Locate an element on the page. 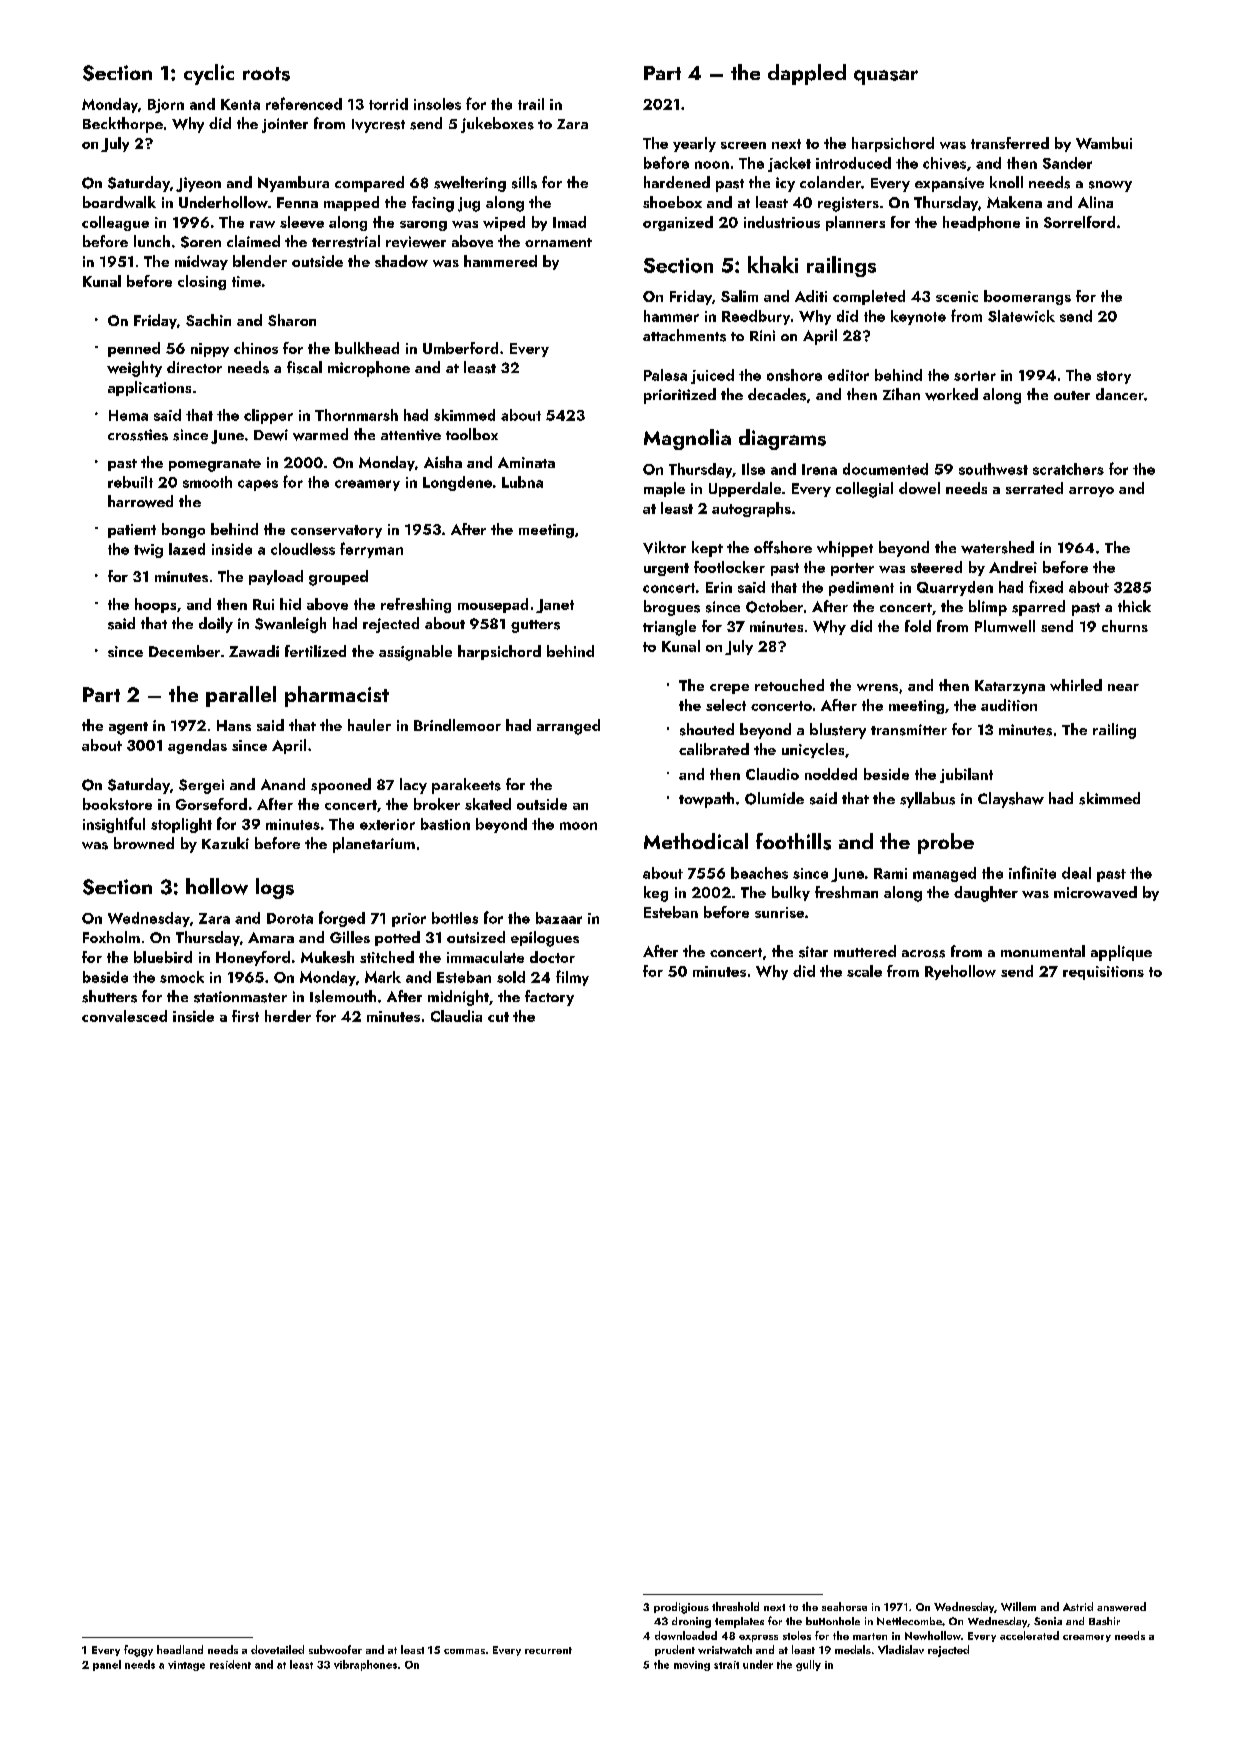 The width and height of the page is (1244, 1759). sunrise is located at coordinates (779, 912).
